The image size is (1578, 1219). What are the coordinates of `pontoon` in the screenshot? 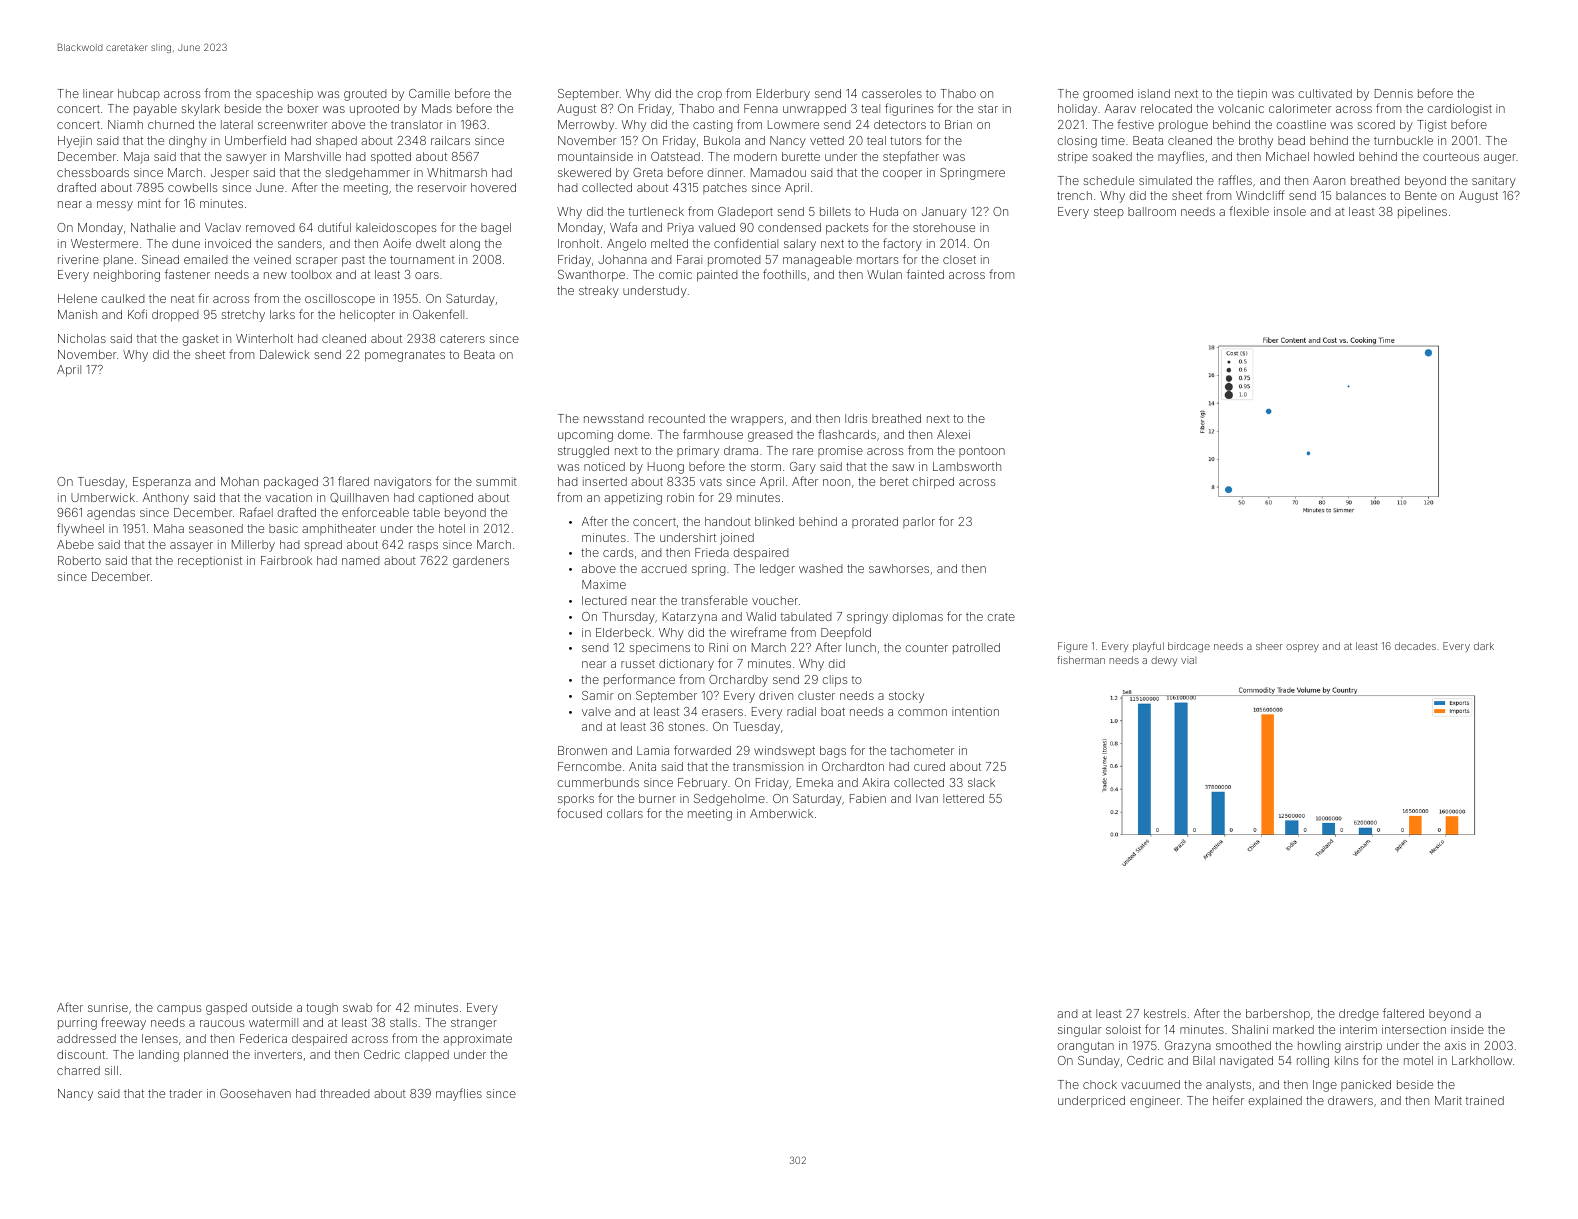 It's located at (982, 452).
